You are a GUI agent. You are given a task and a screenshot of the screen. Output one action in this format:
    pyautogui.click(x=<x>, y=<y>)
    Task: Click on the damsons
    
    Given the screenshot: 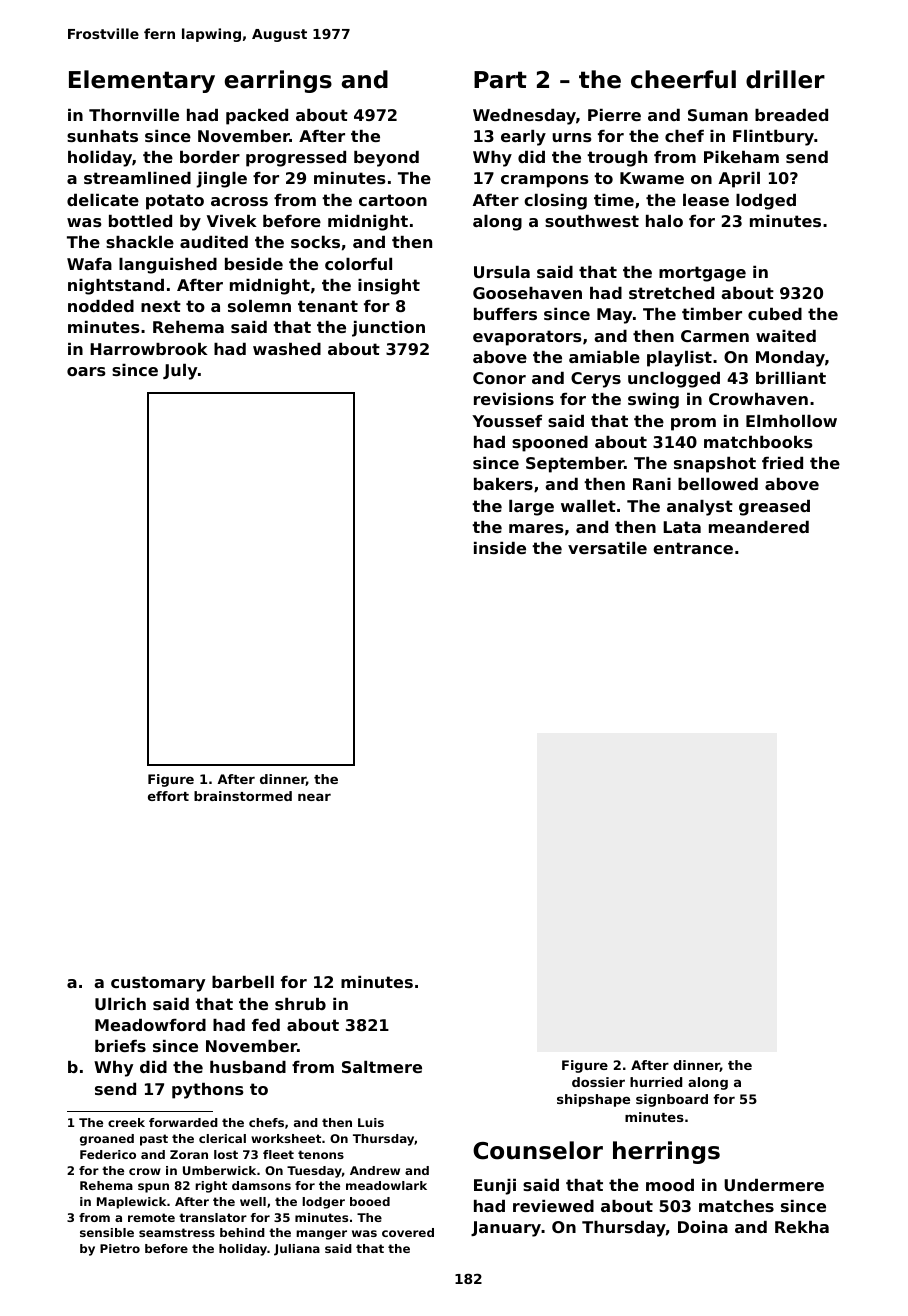 What is the action you would take?
    pyautogui.click(x=261, y=1185)
